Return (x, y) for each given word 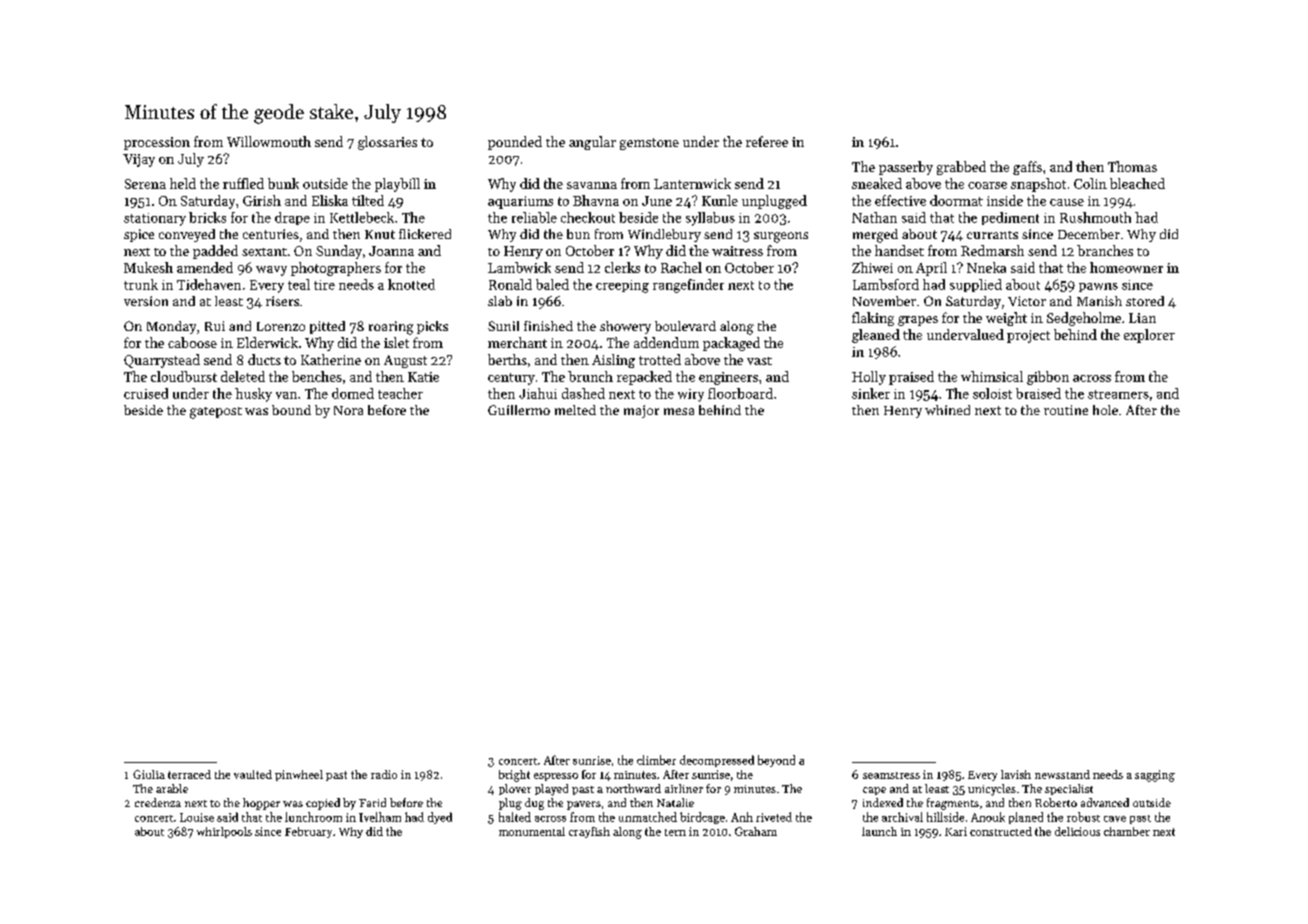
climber (656, 760)
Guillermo (519, 410)
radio (384, 774)
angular (592, 143)
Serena (145, 184)
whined (947, 410)
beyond (776, 761)
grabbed (961, 168)
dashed (583, 393)
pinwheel (299, 775)
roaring (391, 328)
